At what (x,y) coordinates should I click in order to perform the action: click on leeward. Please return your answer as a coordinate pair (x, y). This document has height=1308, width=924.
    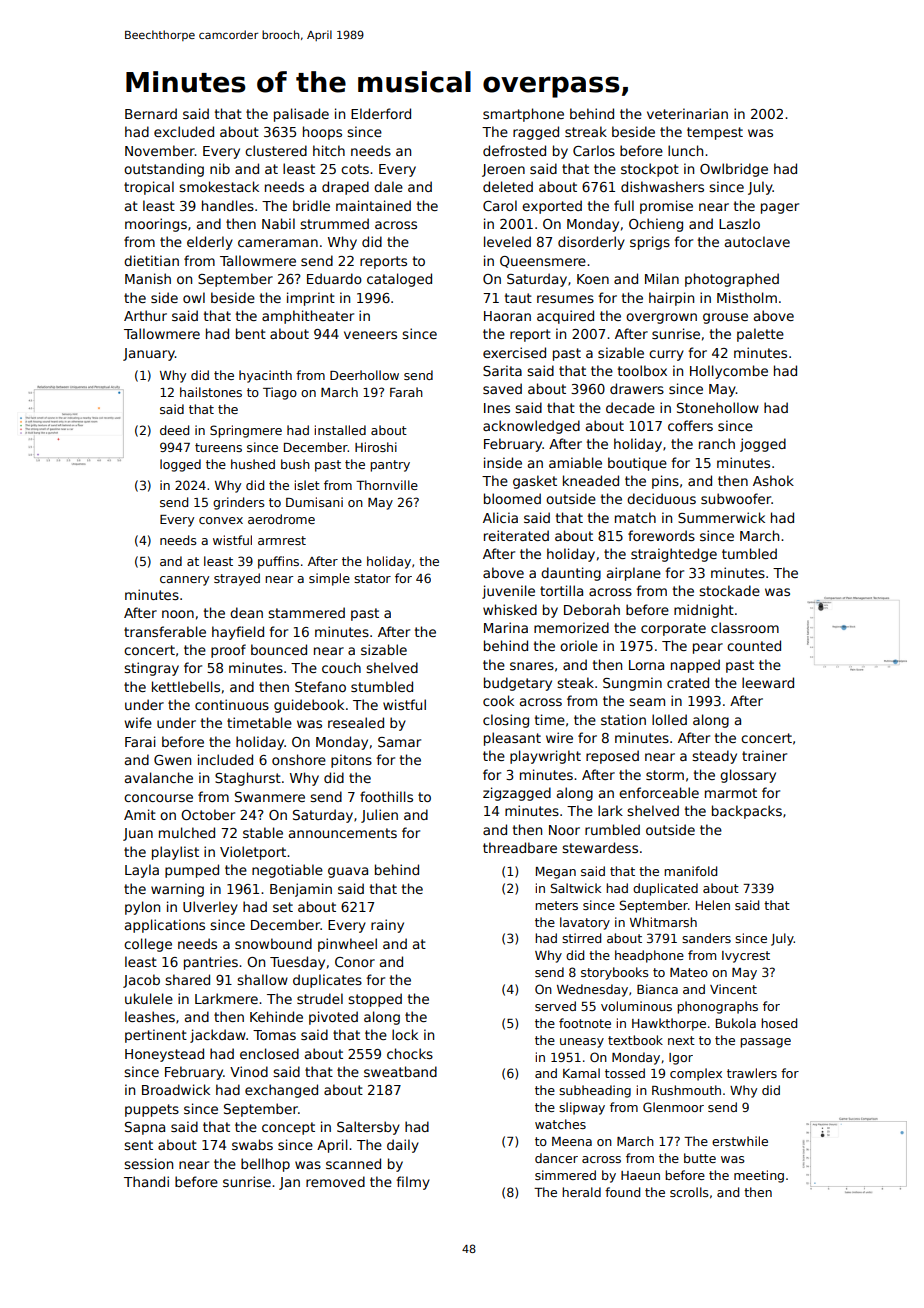
    Looking at the image, I should click on (768, 682).
